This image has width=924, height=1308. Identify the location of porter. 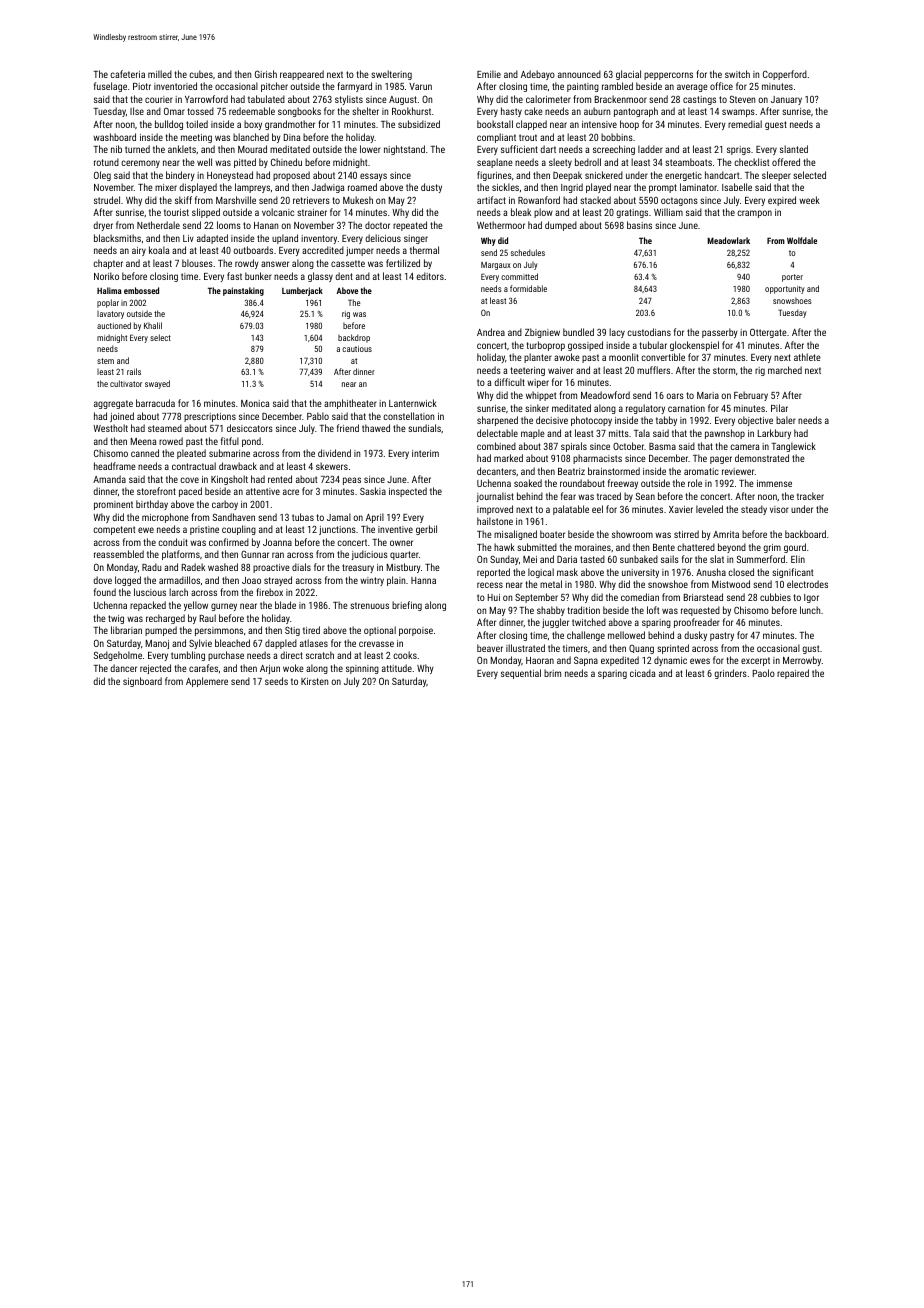
(792, 278).
